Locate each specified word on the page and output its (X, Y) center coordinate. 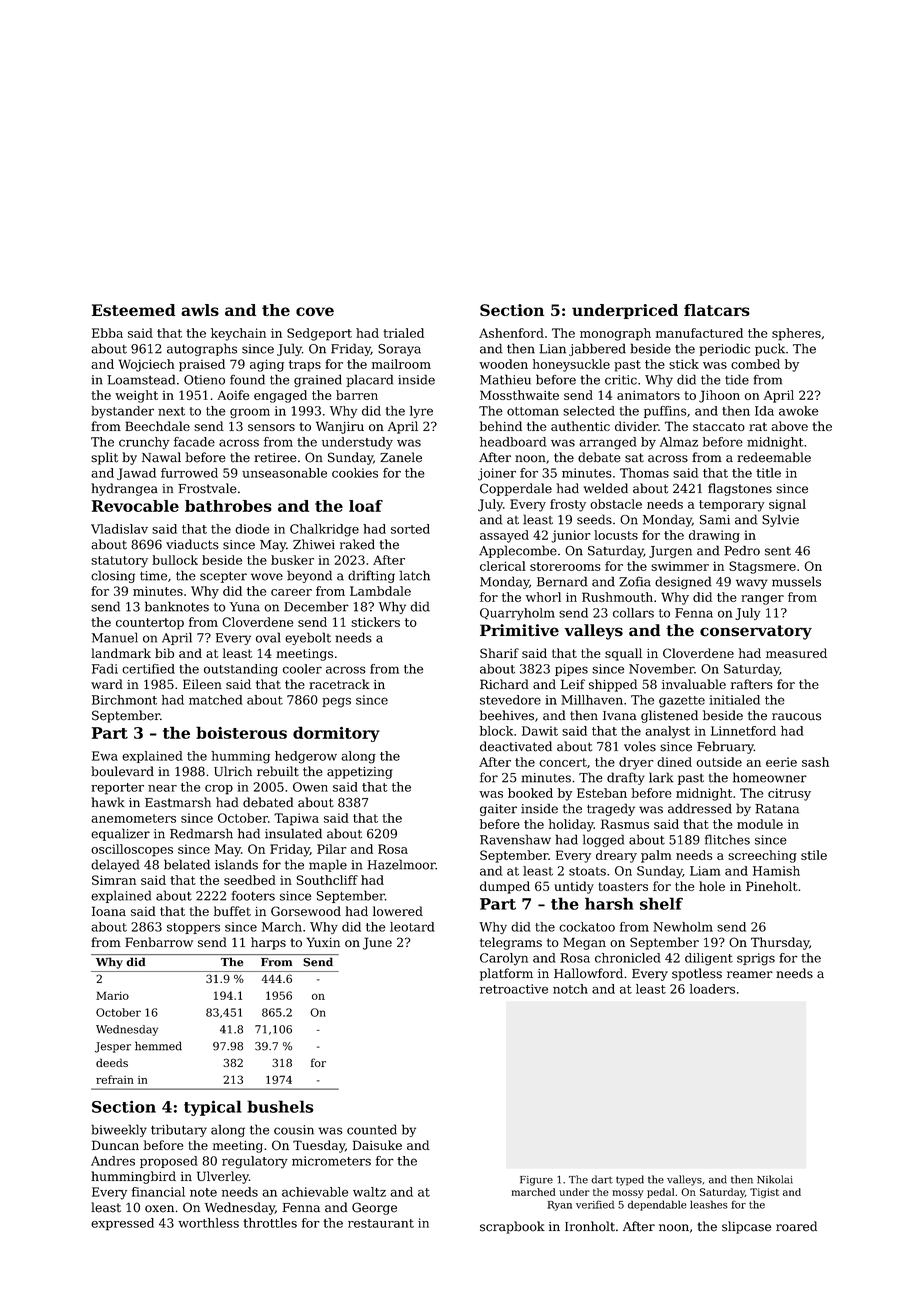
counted (372, 1129)
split (104, 458)
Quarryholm (517, 614)
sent (778, 551)
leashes (709, 1204)
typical (213, 1108)
